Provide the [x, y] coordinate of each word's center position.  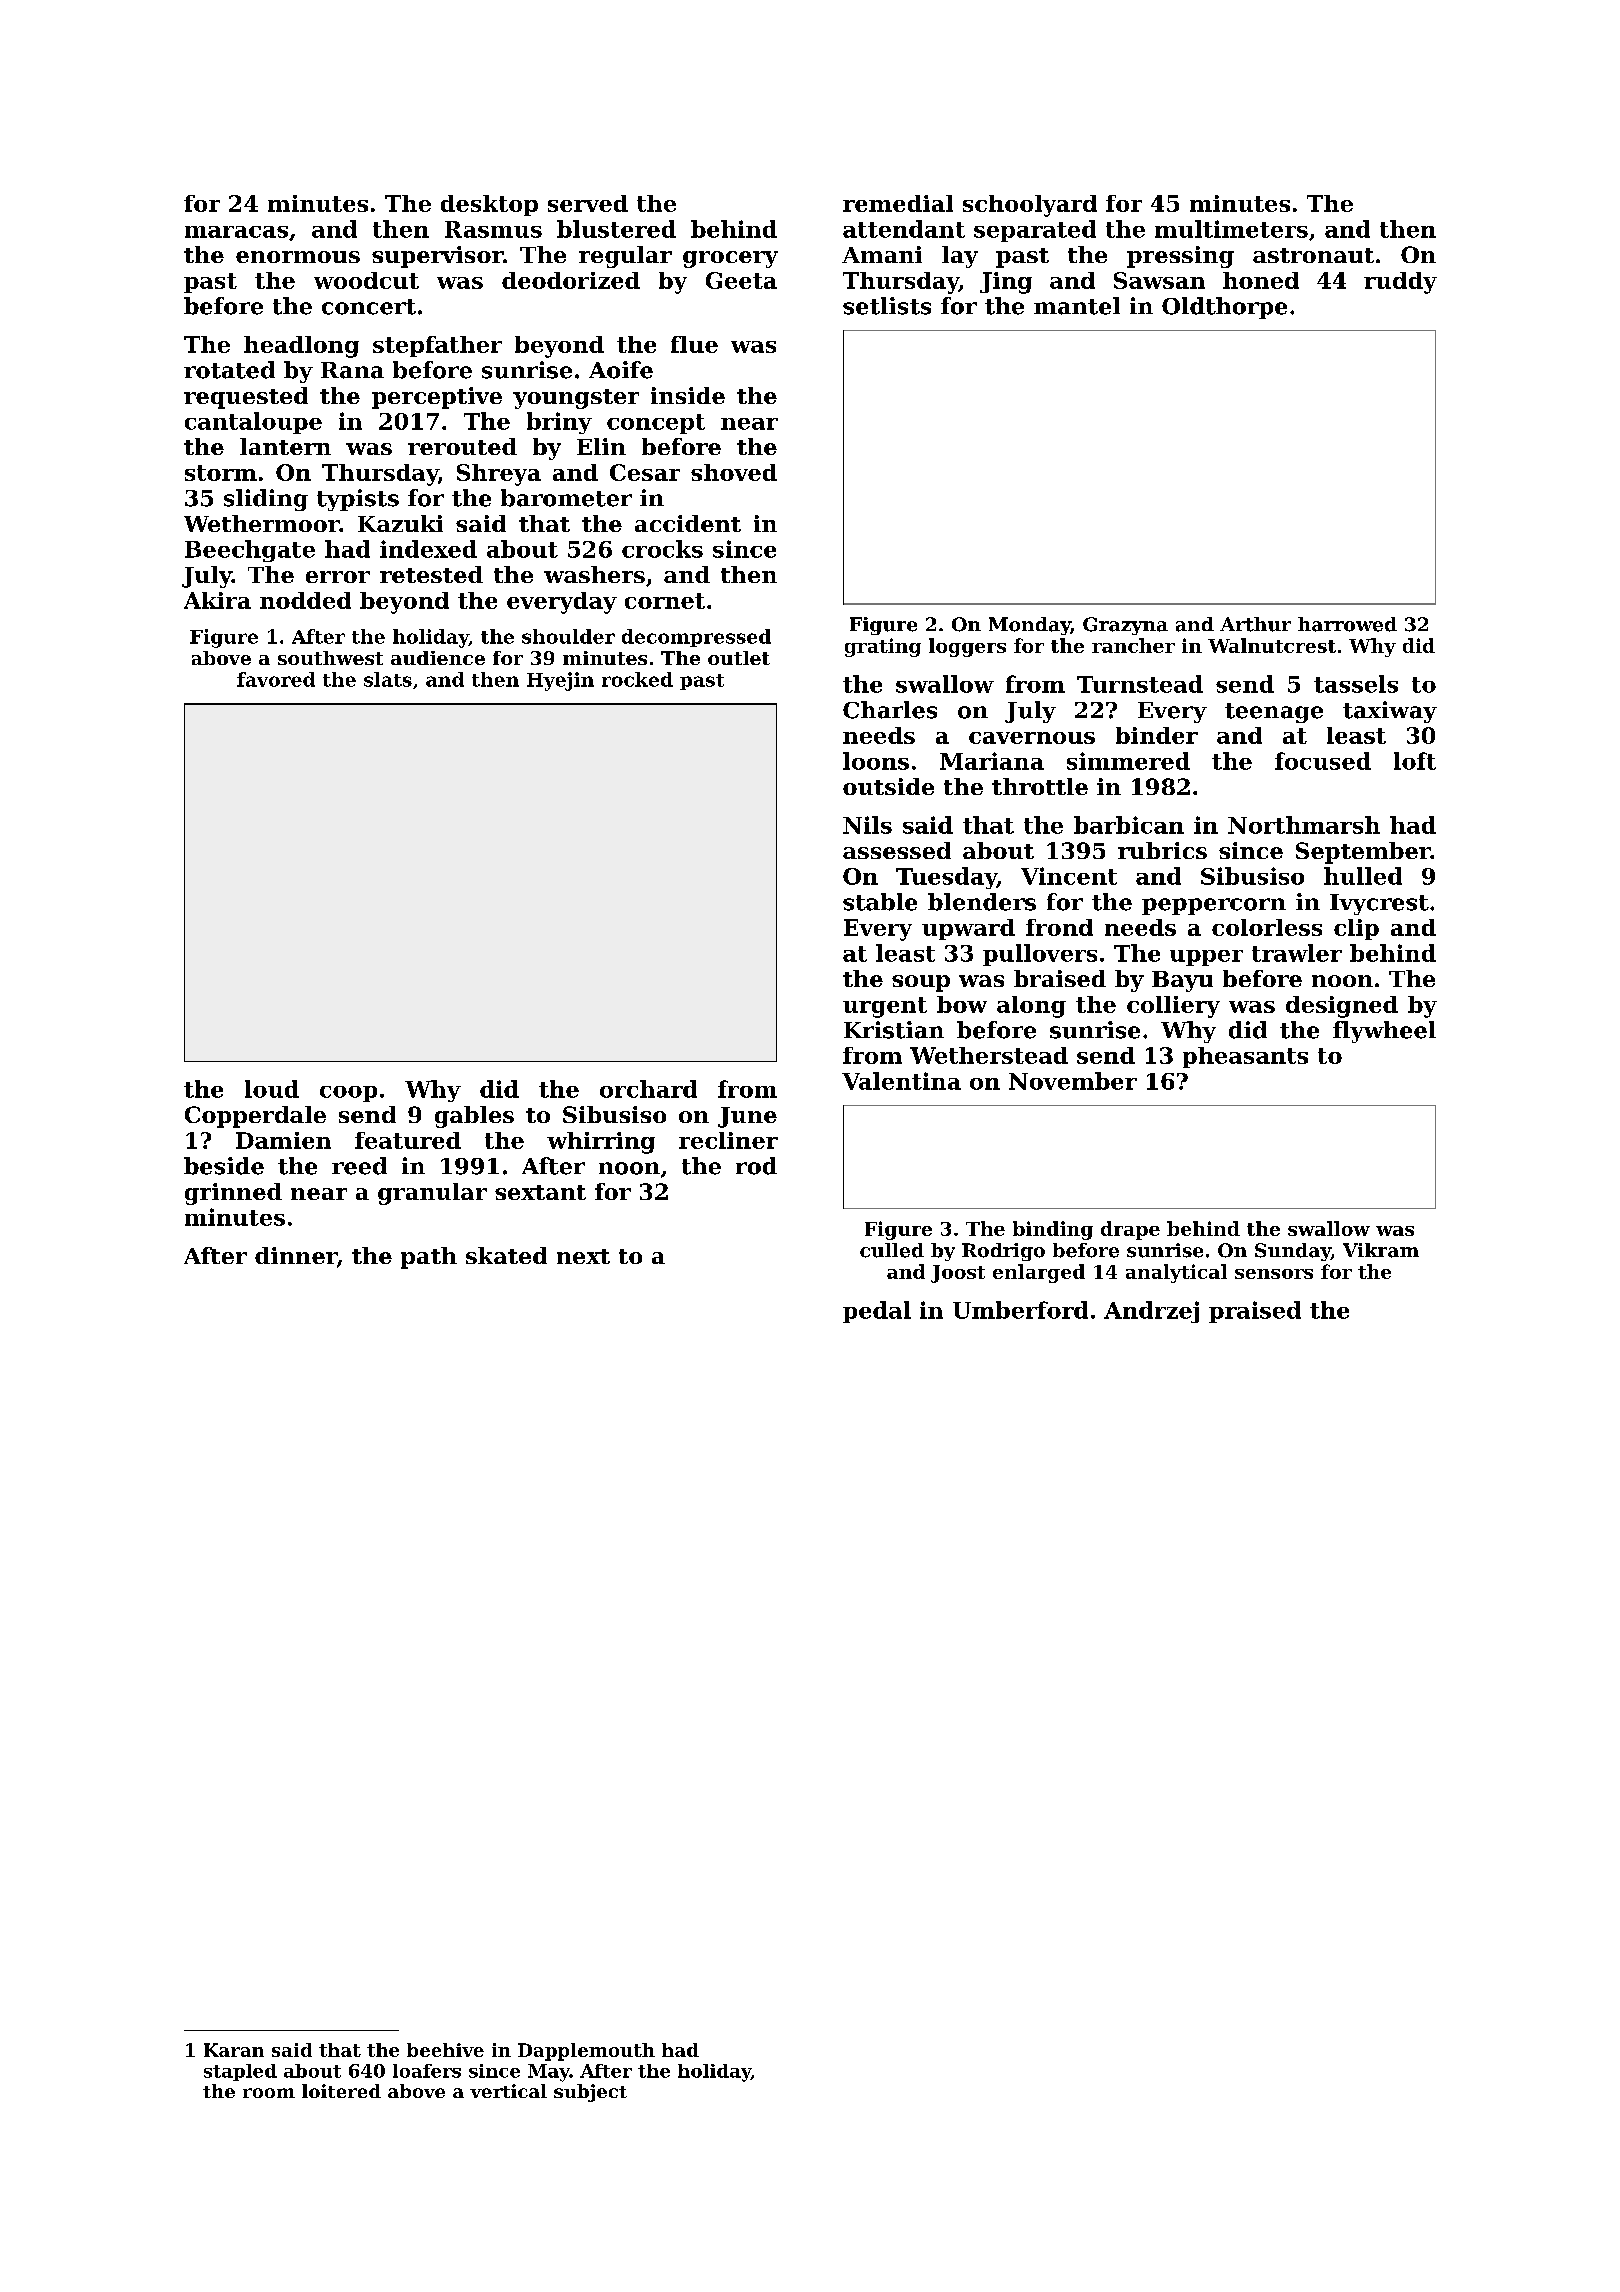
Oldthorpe [1224, 308]
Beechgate [250, 551]
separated [1035, 231]
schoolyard [1030, 206]
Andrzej [1151, 1312]
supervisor [437, 257]
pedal [877, 1312]
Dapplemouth [586, 2052]
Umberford [1020, 1310]
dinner [296, 1255]
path [429, 1258]
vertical [508, 2091]
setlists [887, 306]
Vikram [1381, 1250]
